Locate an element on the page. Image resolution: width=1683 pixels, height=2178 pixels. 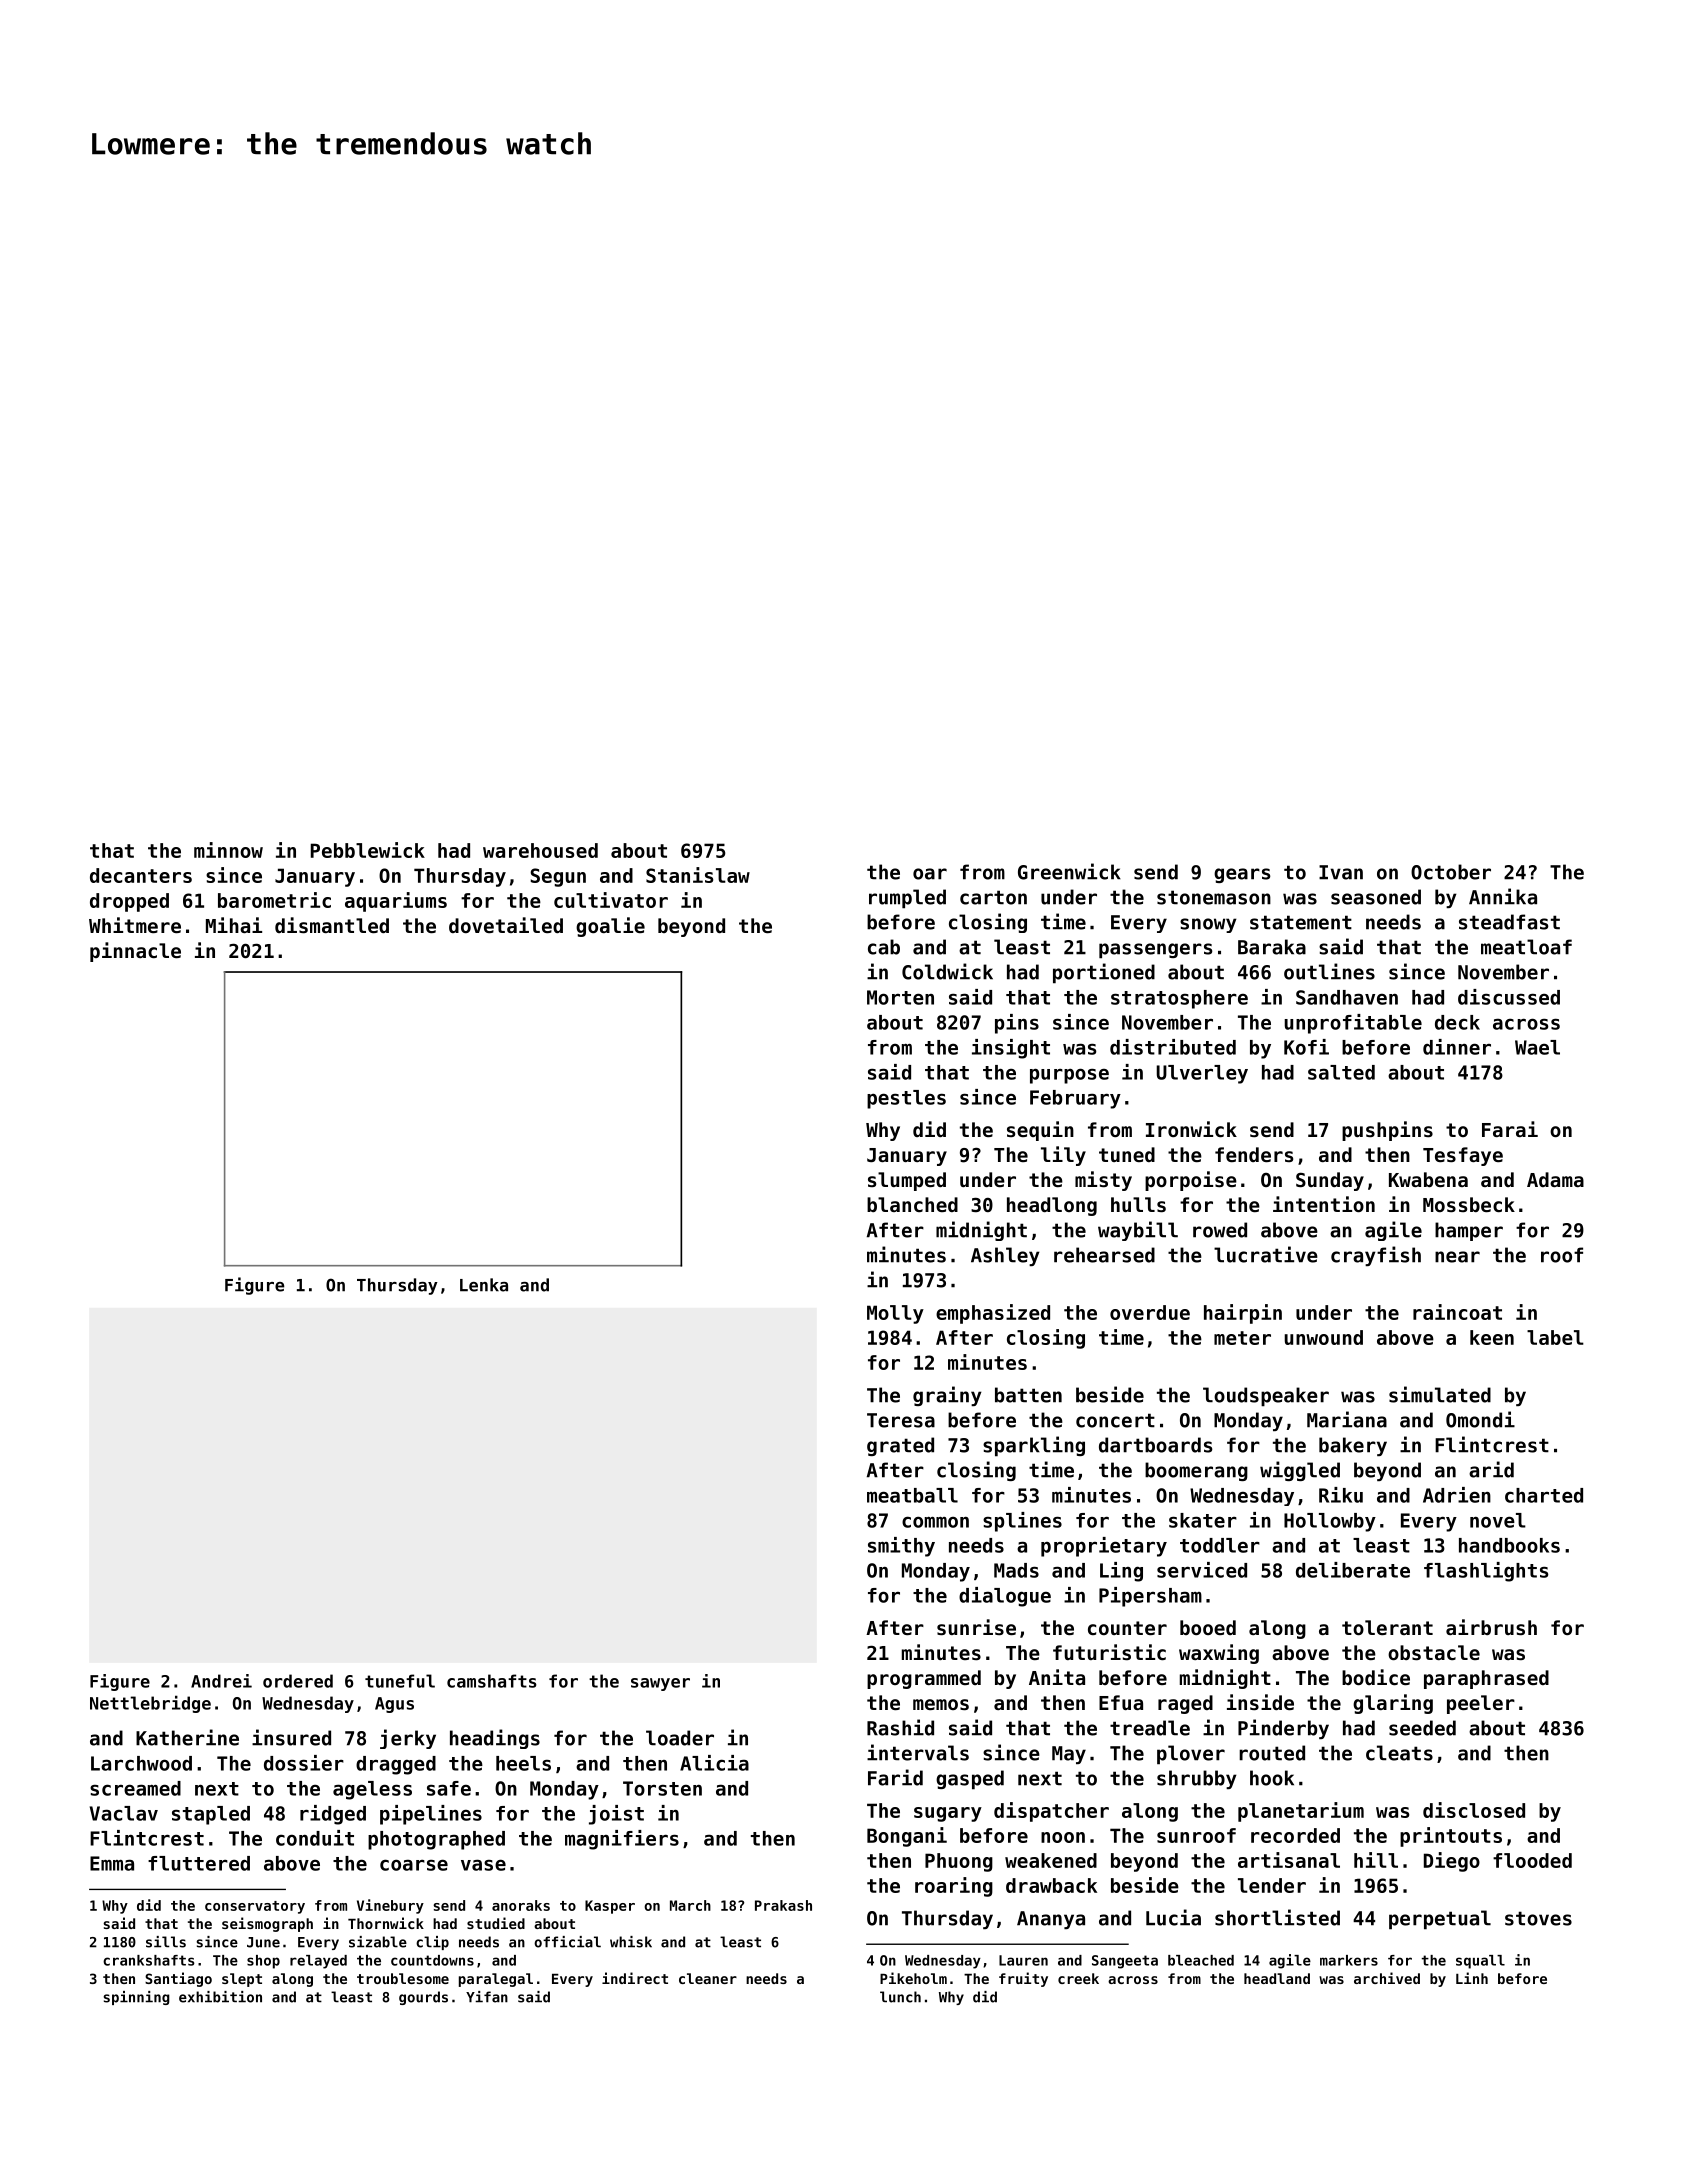
pestles is located at coordinates (906, 1099).
